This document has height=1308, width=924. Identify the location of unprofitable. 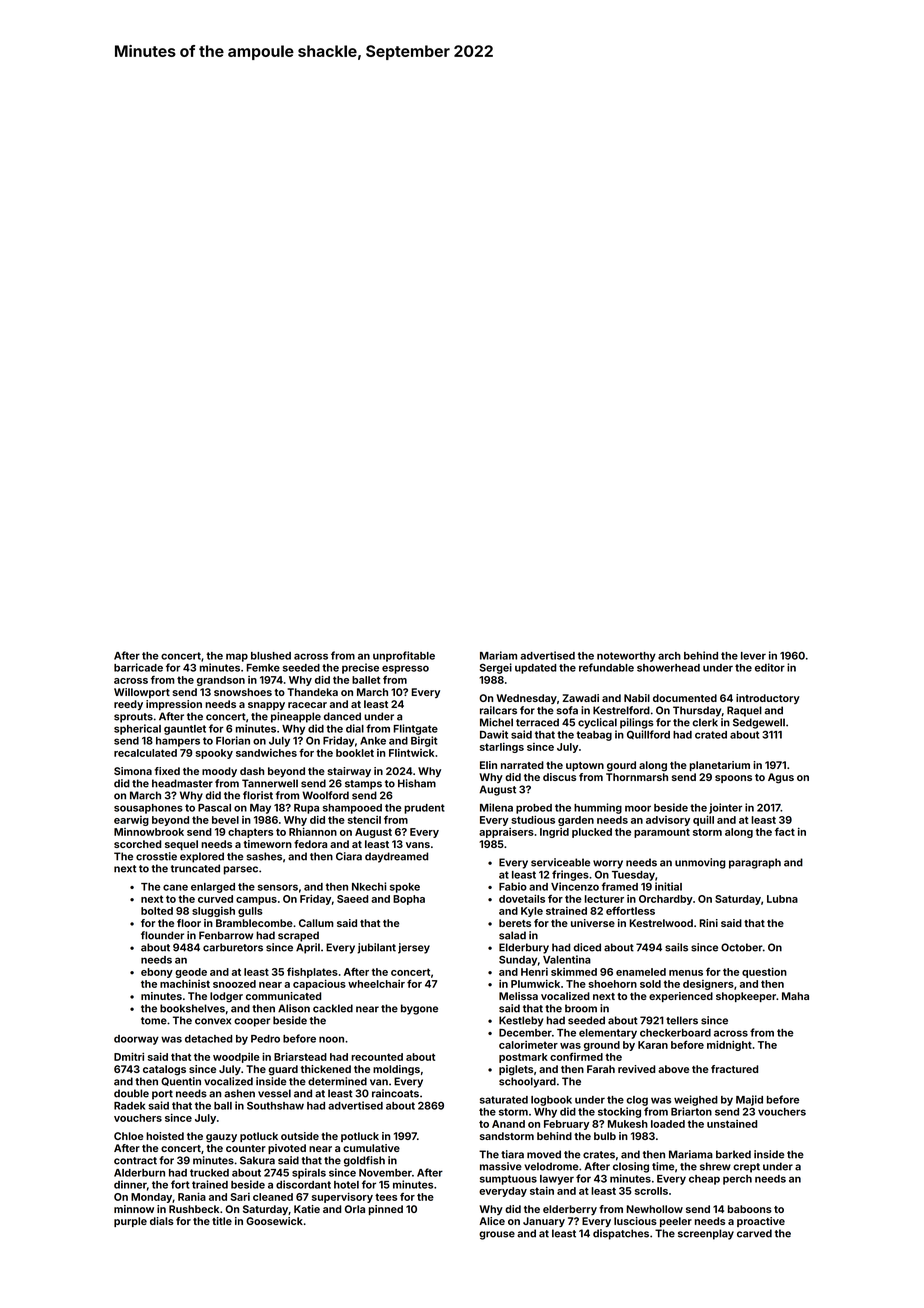
(404, 656).
